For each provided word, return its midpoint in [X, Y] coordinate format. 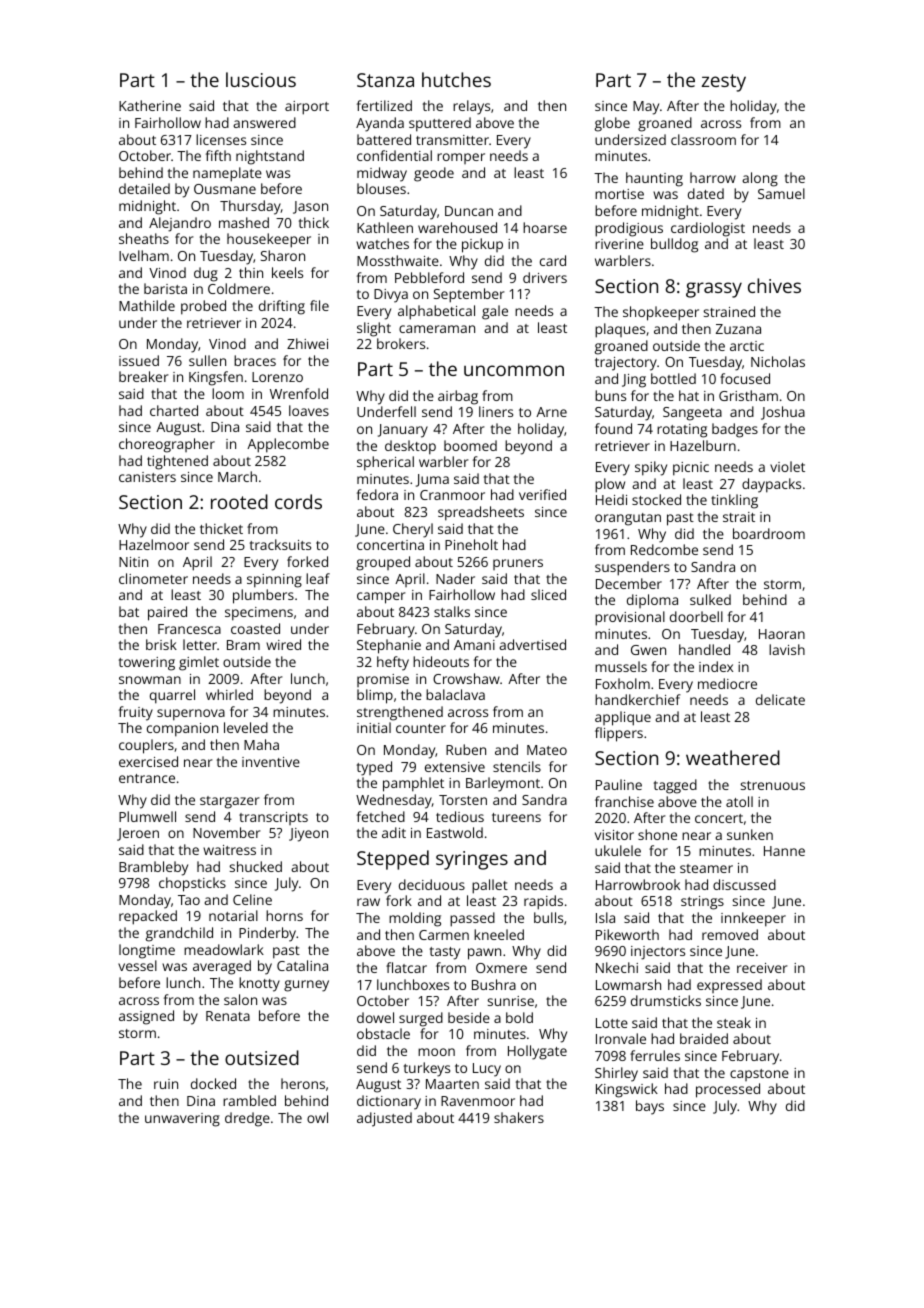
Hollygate [537, 1052]
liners [496, 411]
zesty [723, 83]
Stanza [385, 80]
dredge [247, 1119]
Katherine [150, 105]
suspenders [632, 568]
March [237, 476]
